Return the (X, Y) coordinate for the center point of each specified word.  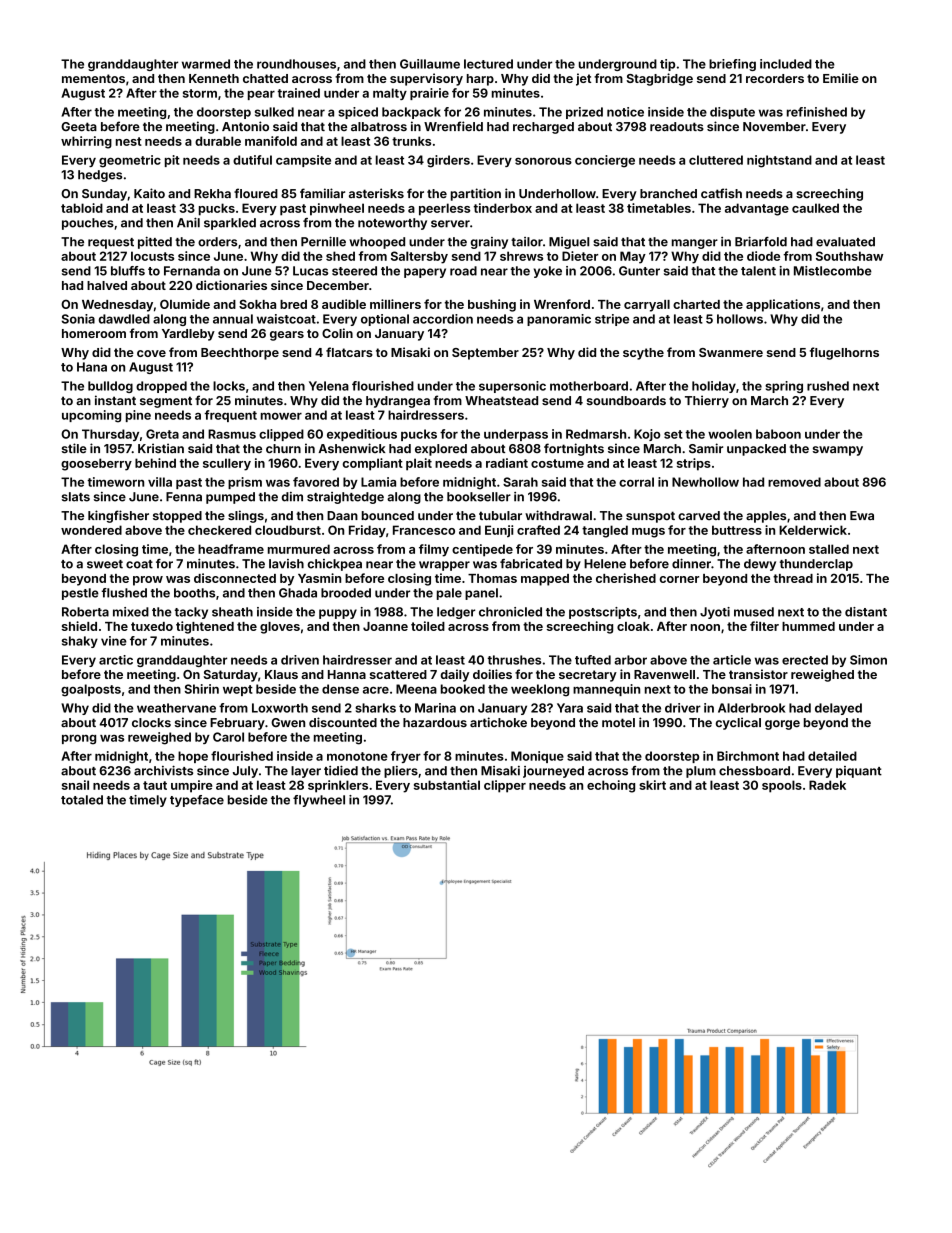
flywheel (319, 801)
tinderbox (502, 208)
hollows (740, 319)
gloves (280, 628)
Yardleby (188, 335)
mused (754, 612)
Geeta (79, 126)
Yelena (329, 386)
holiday (714, 387)
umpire (192, 786)
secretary (588, 676)
